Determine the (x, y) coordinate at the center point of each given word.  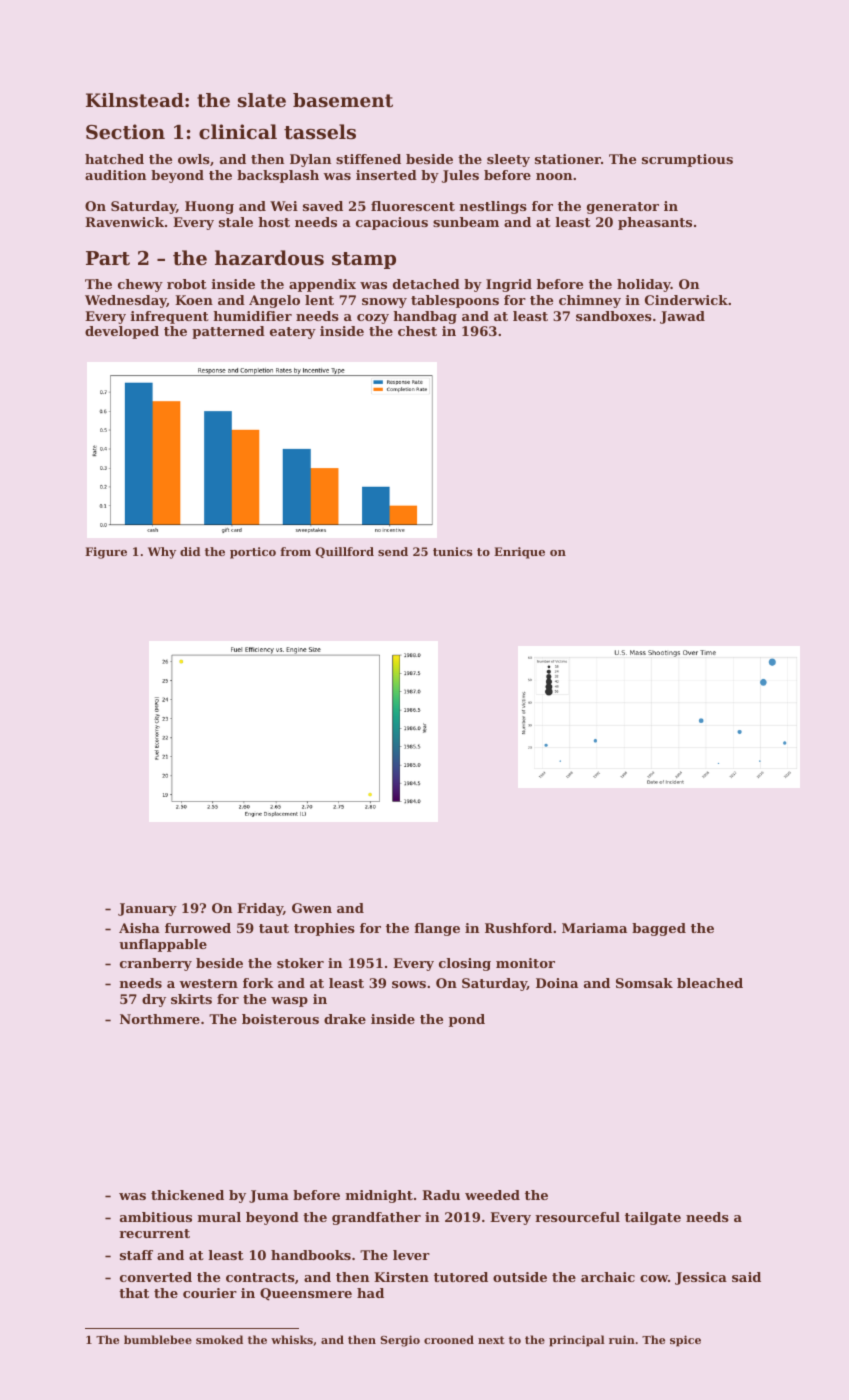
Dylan (310, 160)
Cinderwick (686, 300)
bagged (659, 929)
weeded (492, 1195)
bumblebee (158, 1339)
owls (194, 159)
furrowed (198, 928)
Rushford (518, 928)
